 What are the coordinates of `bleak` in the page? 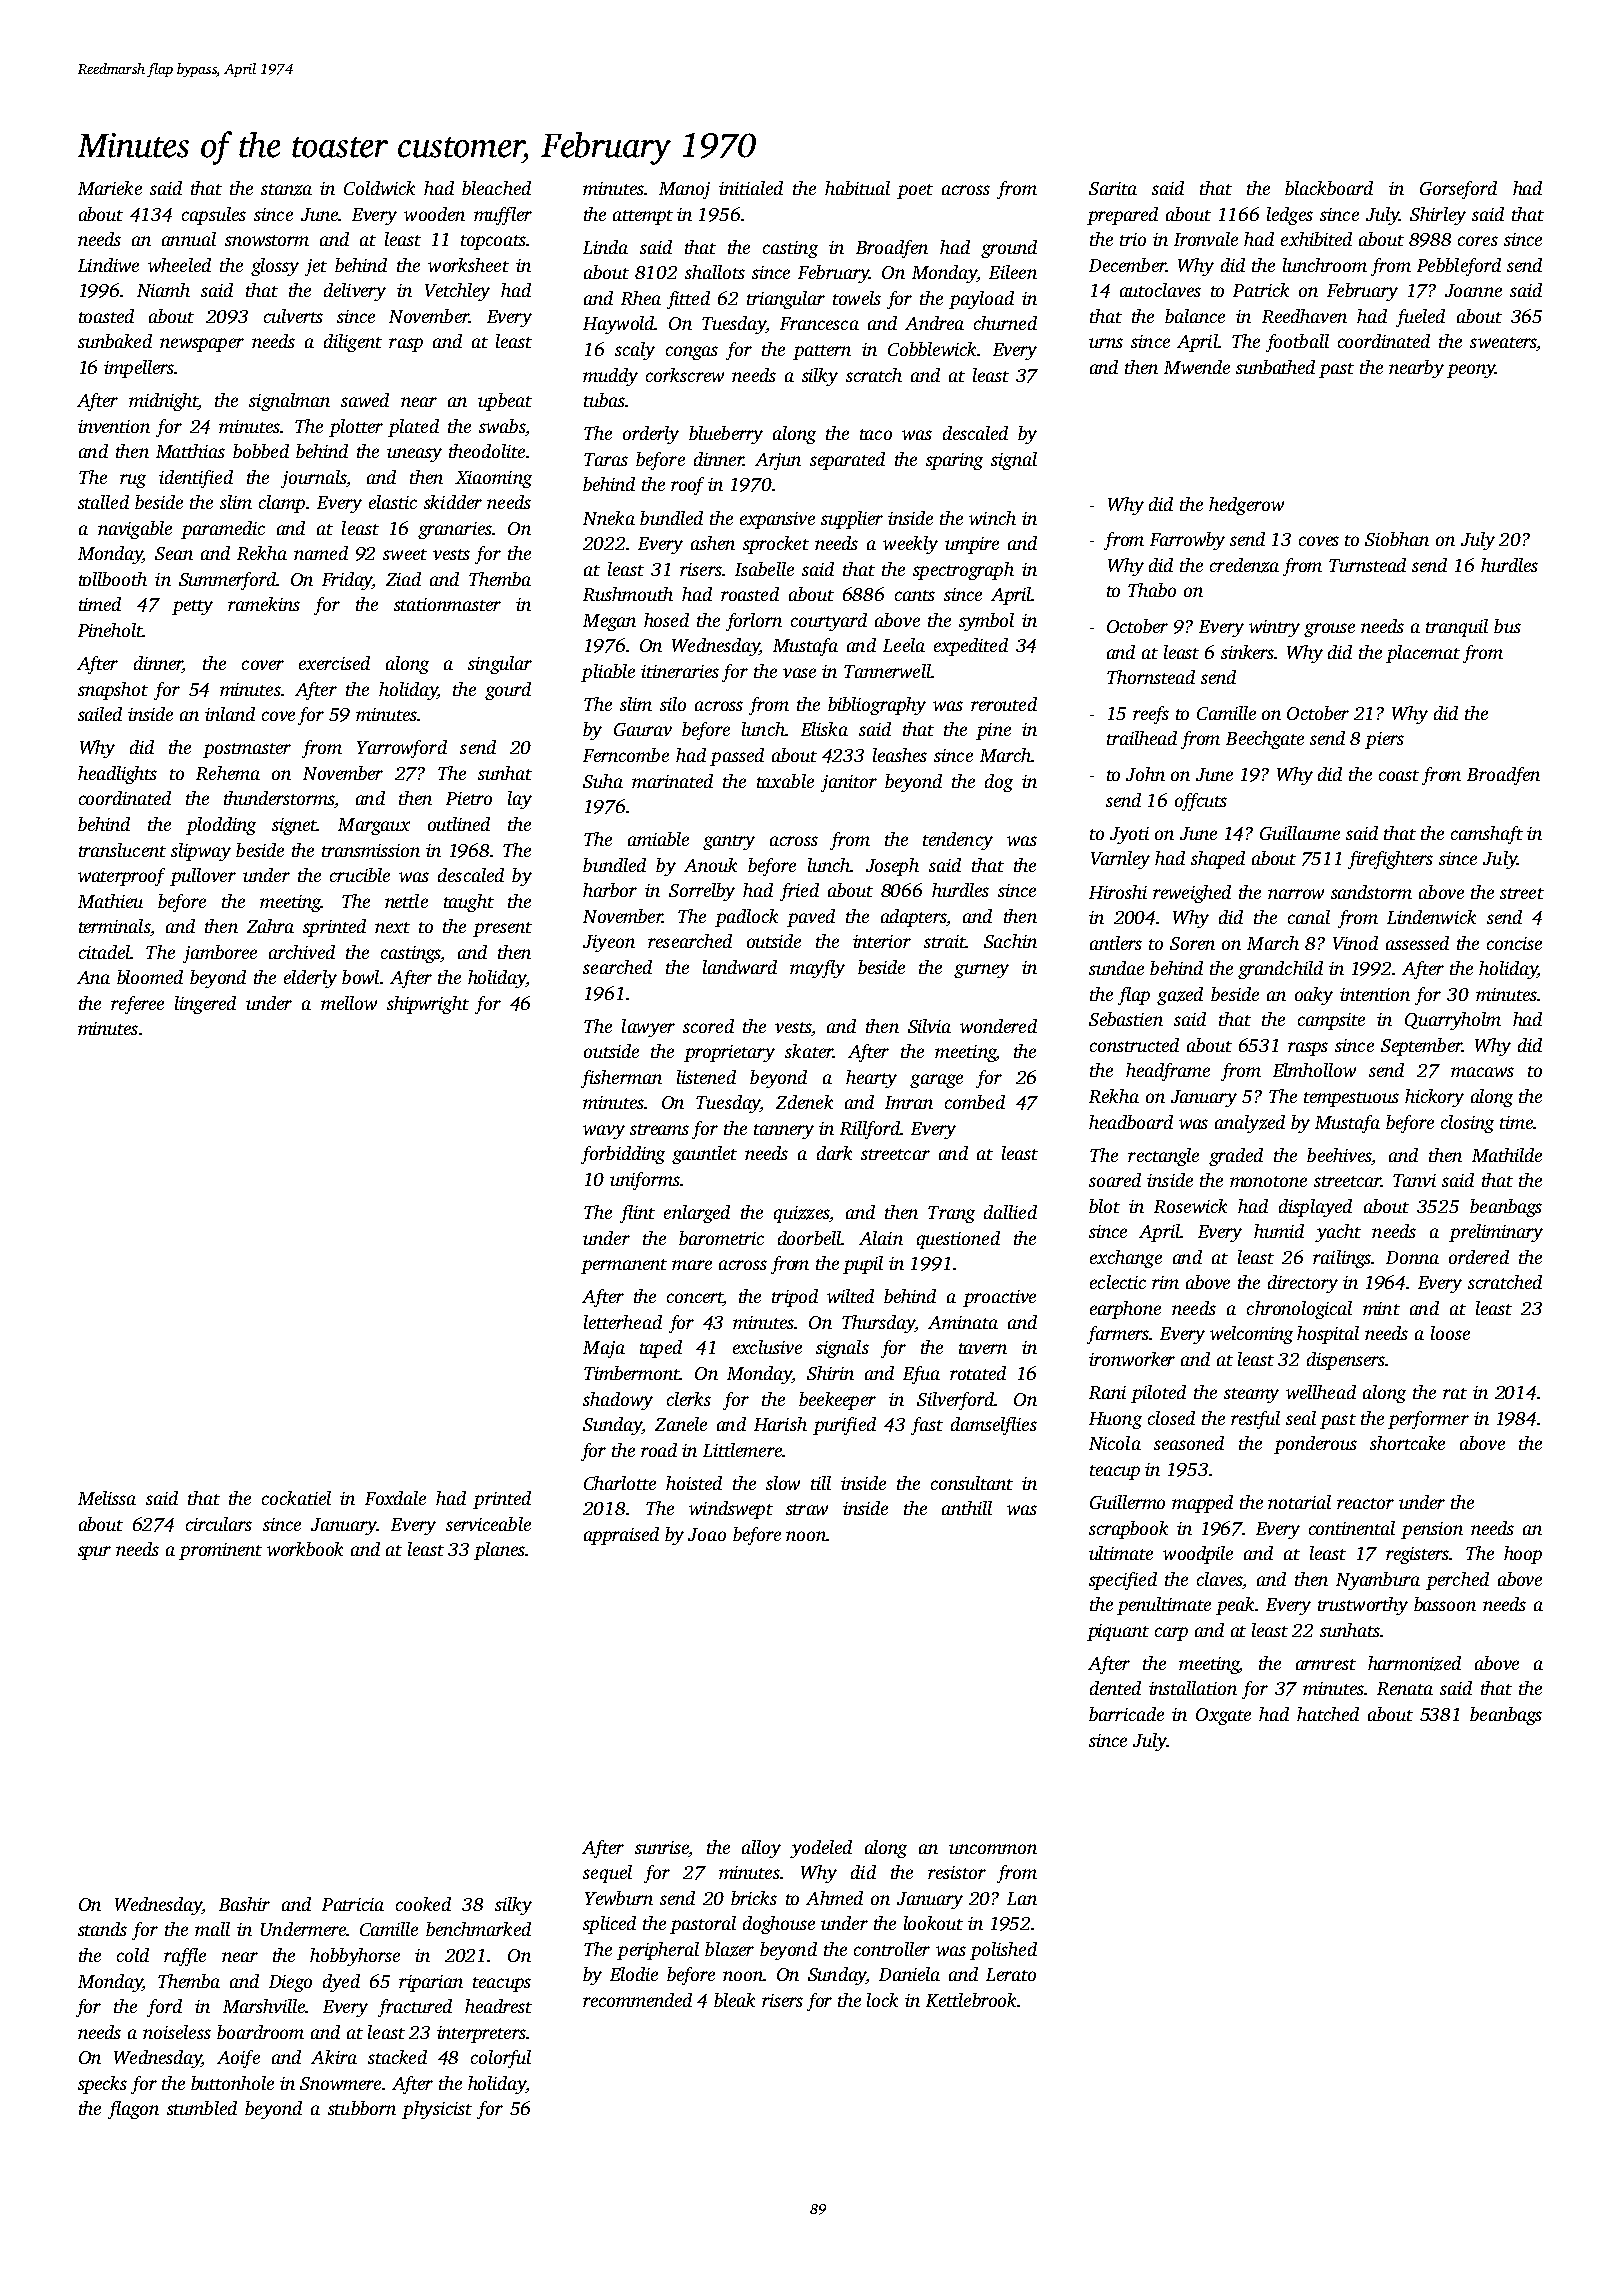 It's located at (734, 2000).
